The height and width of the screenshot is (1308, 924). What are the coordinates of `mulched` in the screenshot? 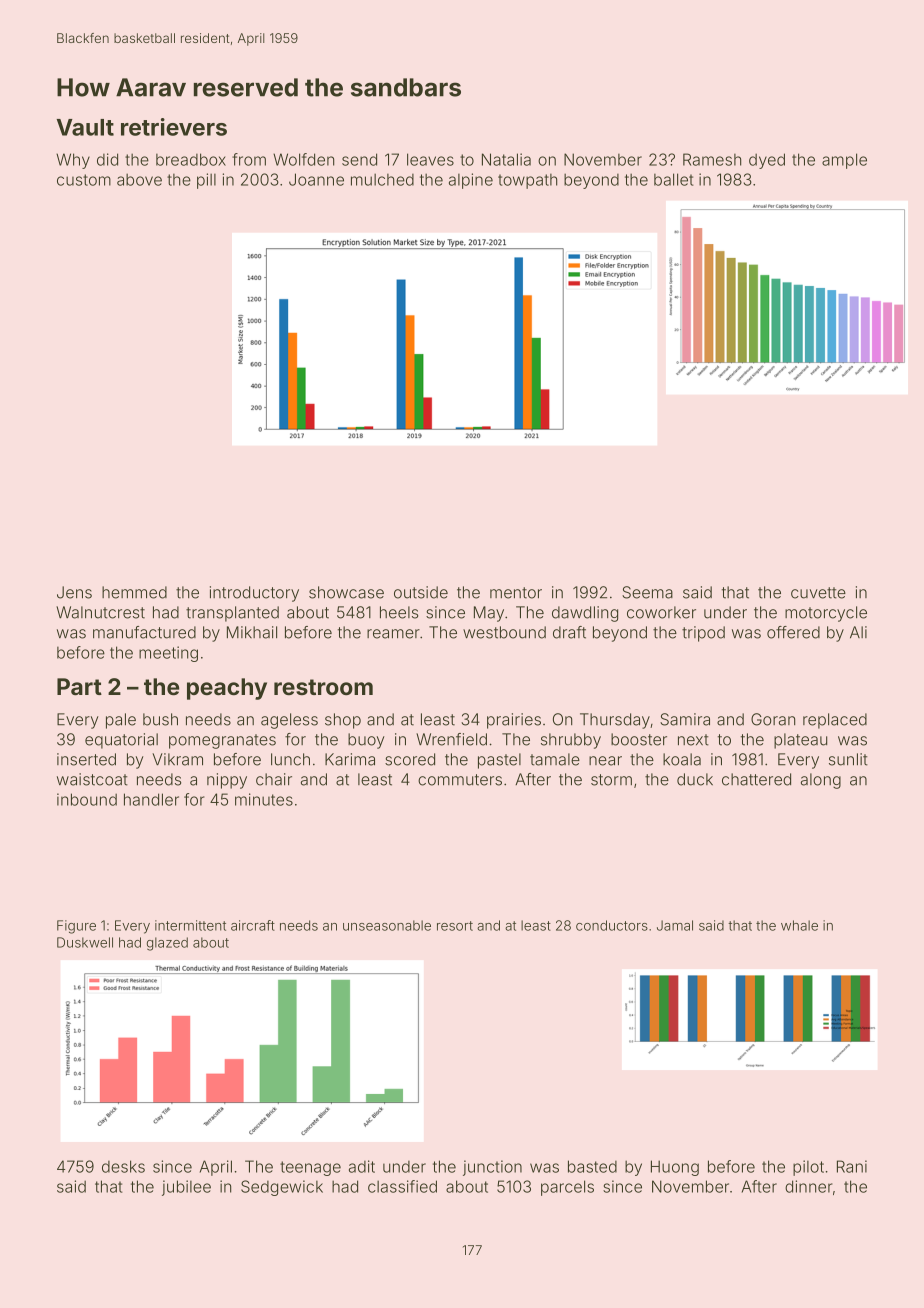 It's located at (382, 179).
